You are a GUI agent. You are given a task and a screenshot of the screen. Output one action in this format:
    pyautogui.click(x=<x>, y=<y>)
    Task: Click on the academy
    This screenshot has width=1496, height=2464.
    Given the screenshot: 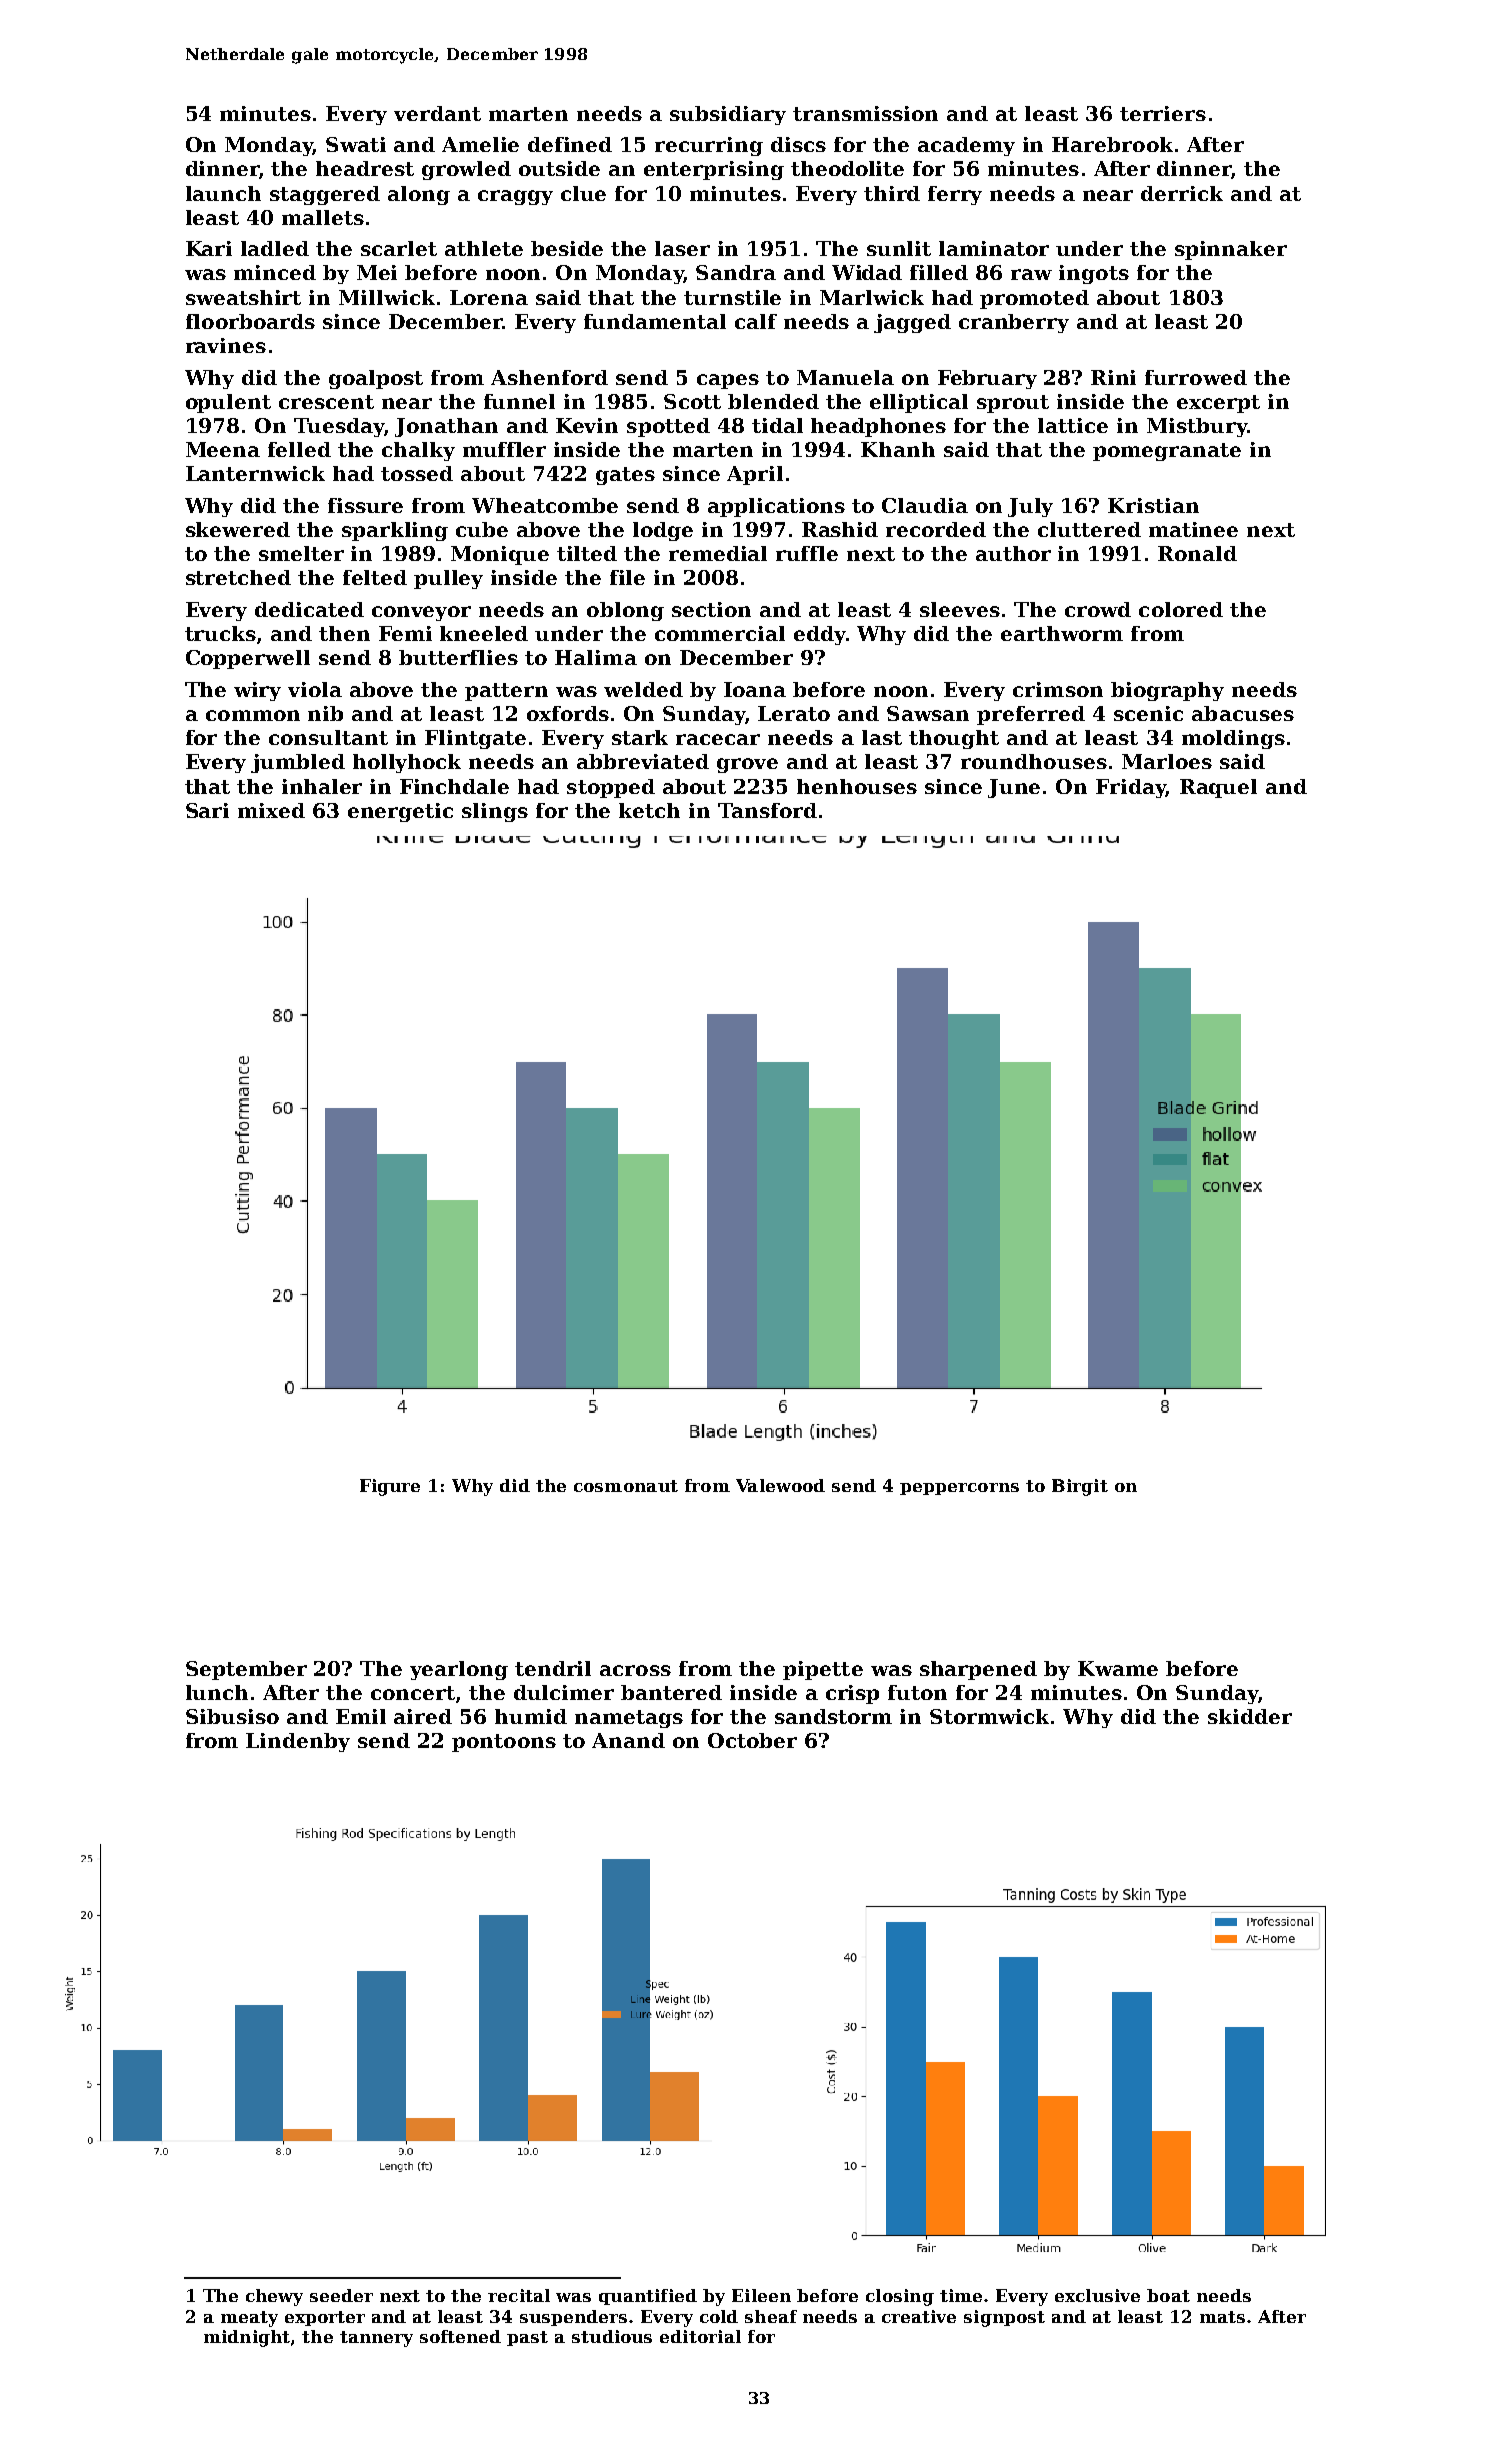 What is the action you would take?
    pyautogui.click(x=966, y=146)
